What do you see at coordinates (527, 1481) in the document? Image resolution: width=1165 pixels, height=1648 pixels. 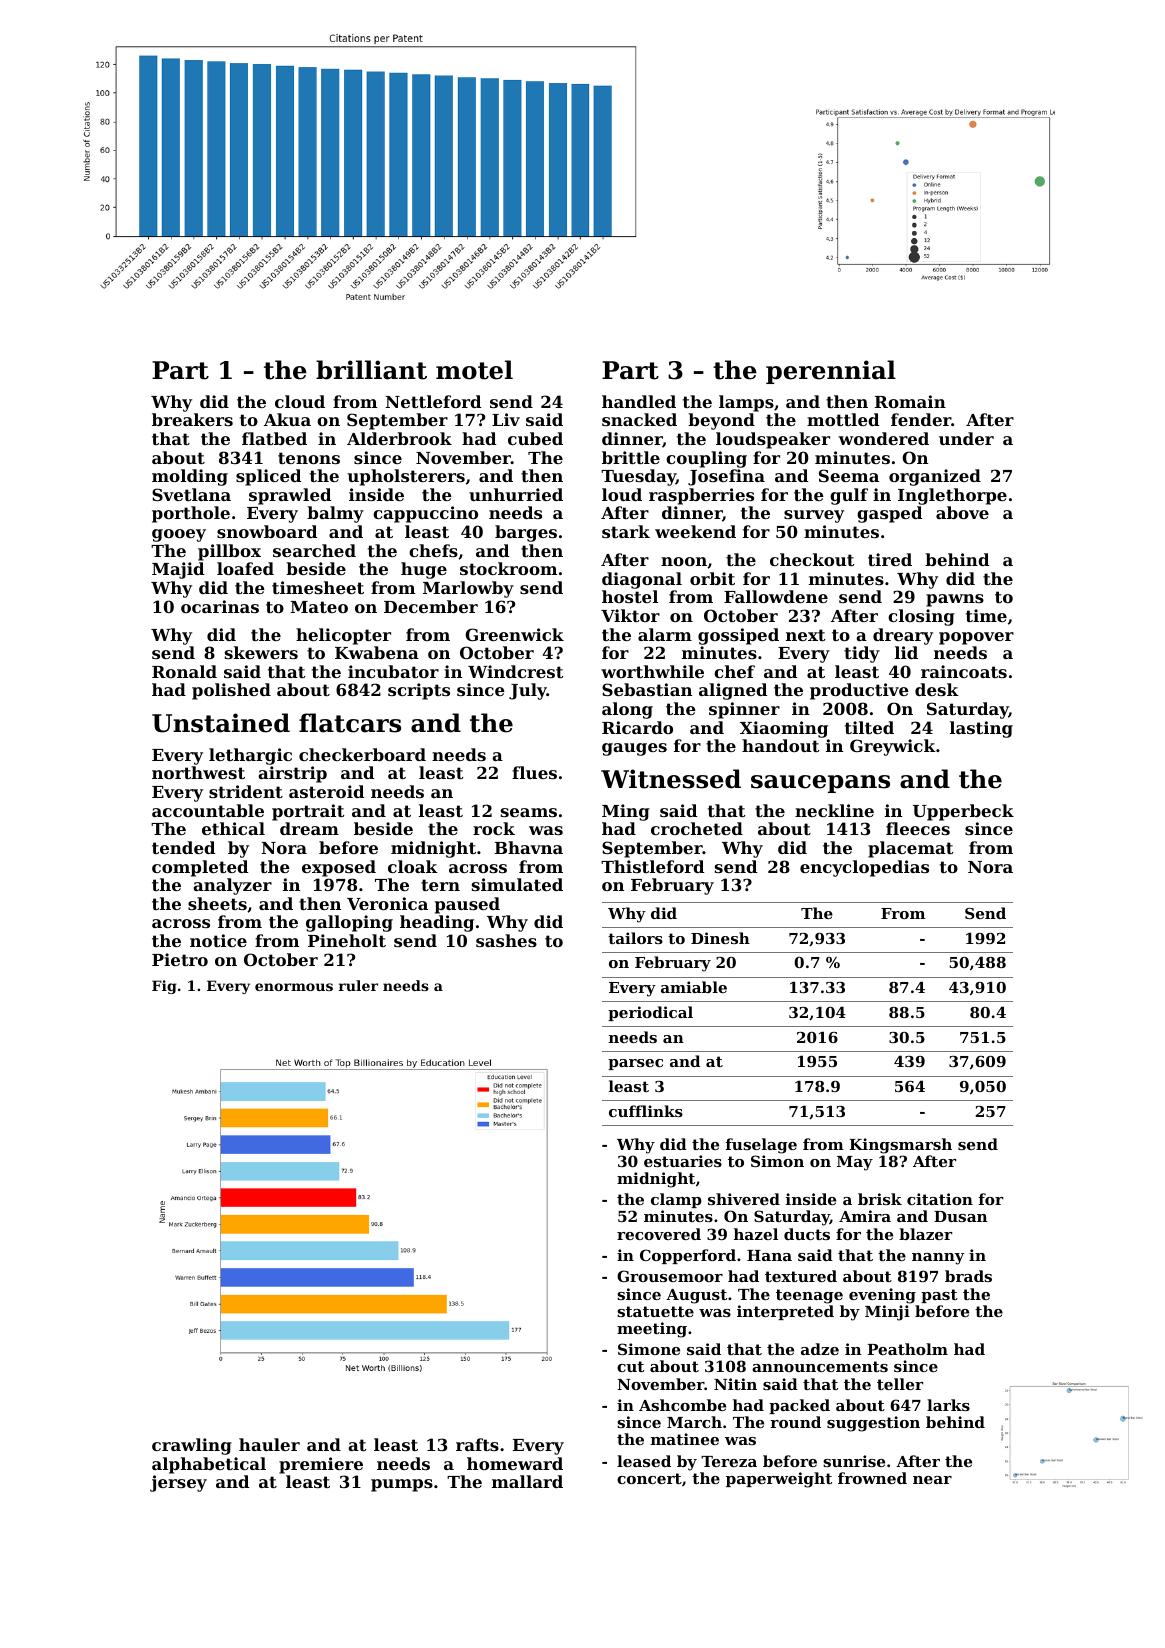 I see `mallard` at bounding box center [527, 1481].
